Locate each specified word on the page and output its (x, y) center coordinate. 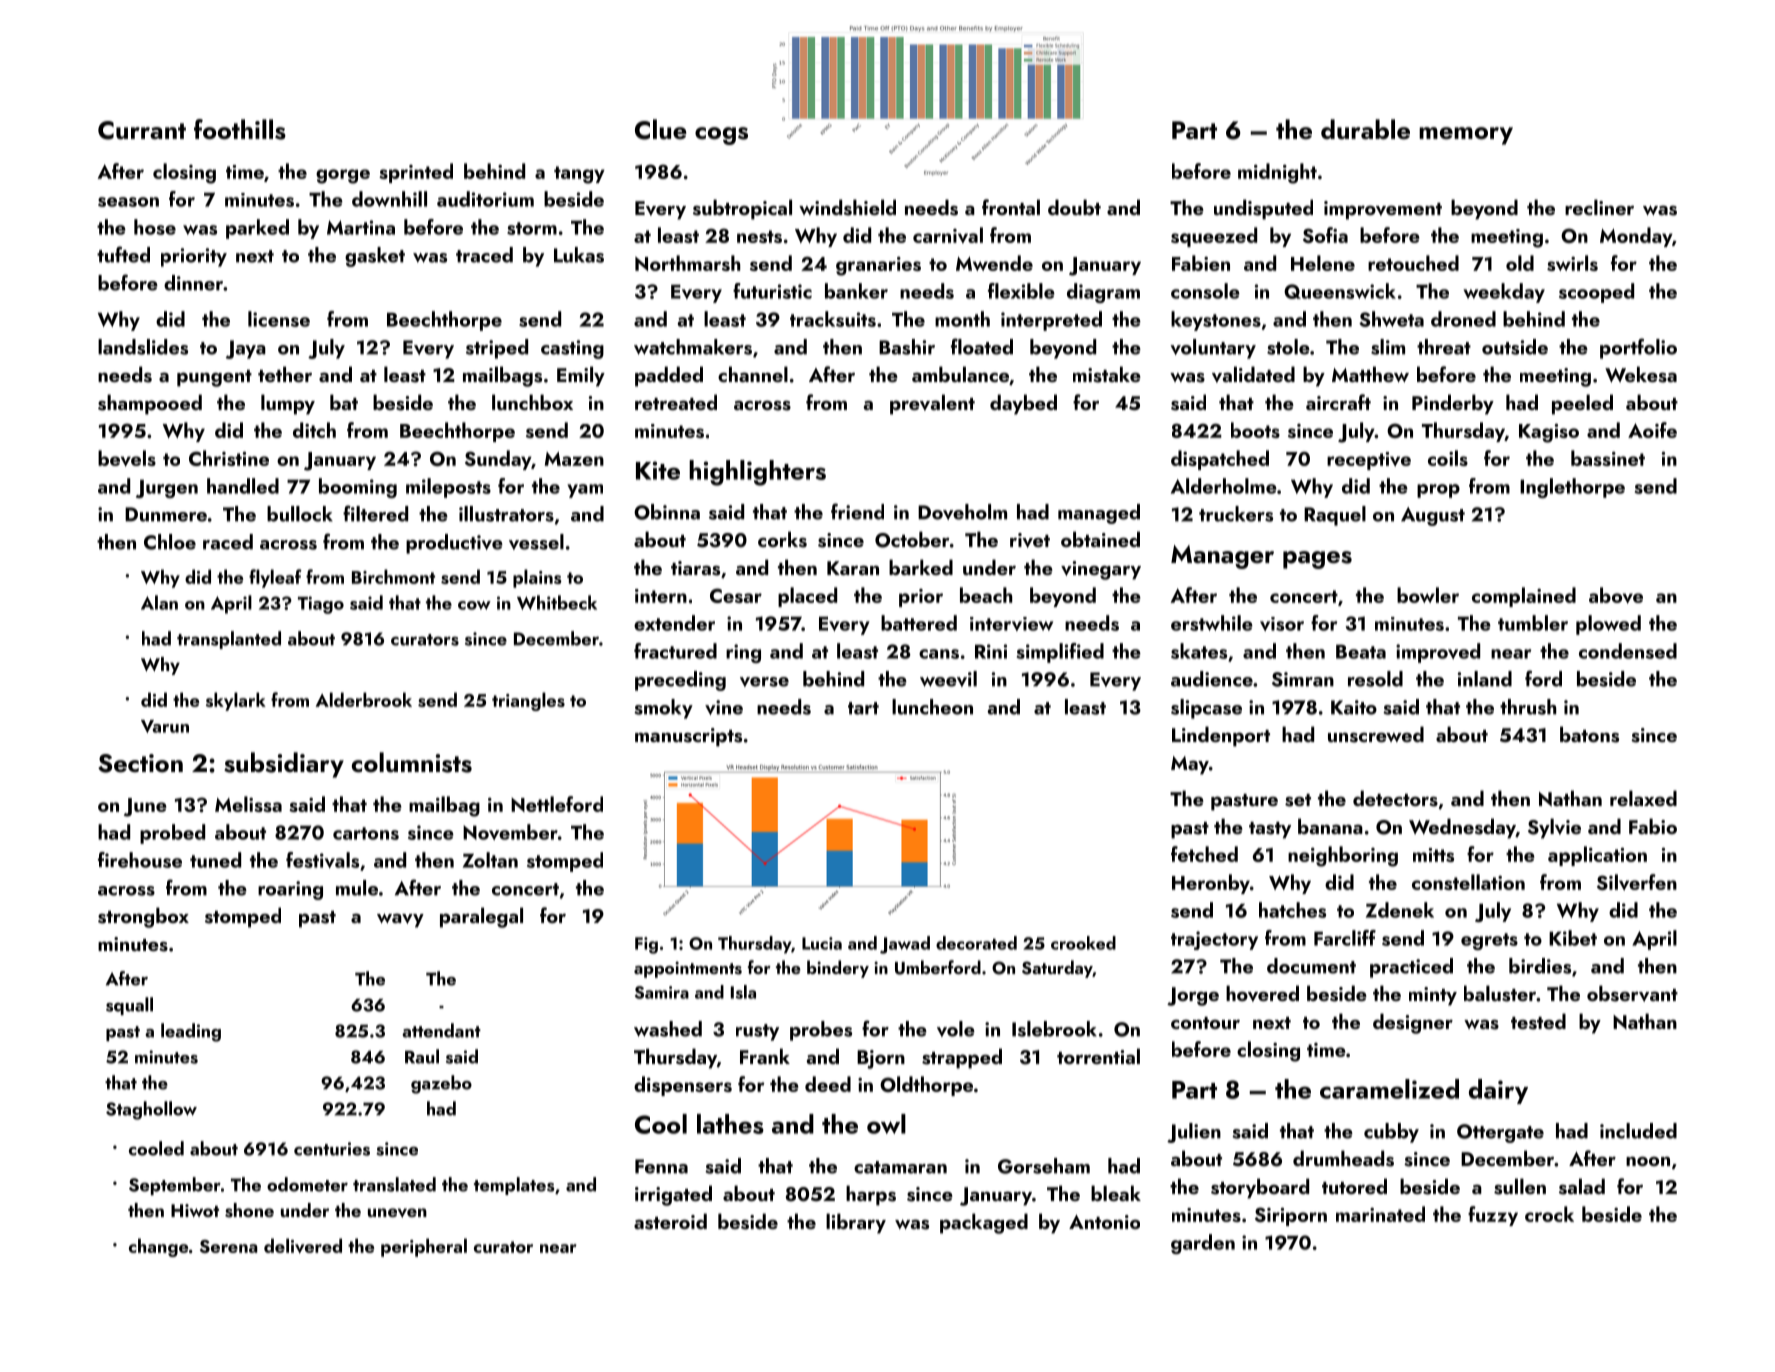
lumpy (288, 404)
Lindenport (1221, 736)
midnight (1277, 173)
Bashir (907, 347)
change (158, 1247)
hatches (1292, 910)
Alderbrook (364, 699)
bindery (838, 969)
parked (257, 229)
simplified (1060, 653)
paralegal (481, 917)
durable (1365, 129)
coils (1448, 458)
